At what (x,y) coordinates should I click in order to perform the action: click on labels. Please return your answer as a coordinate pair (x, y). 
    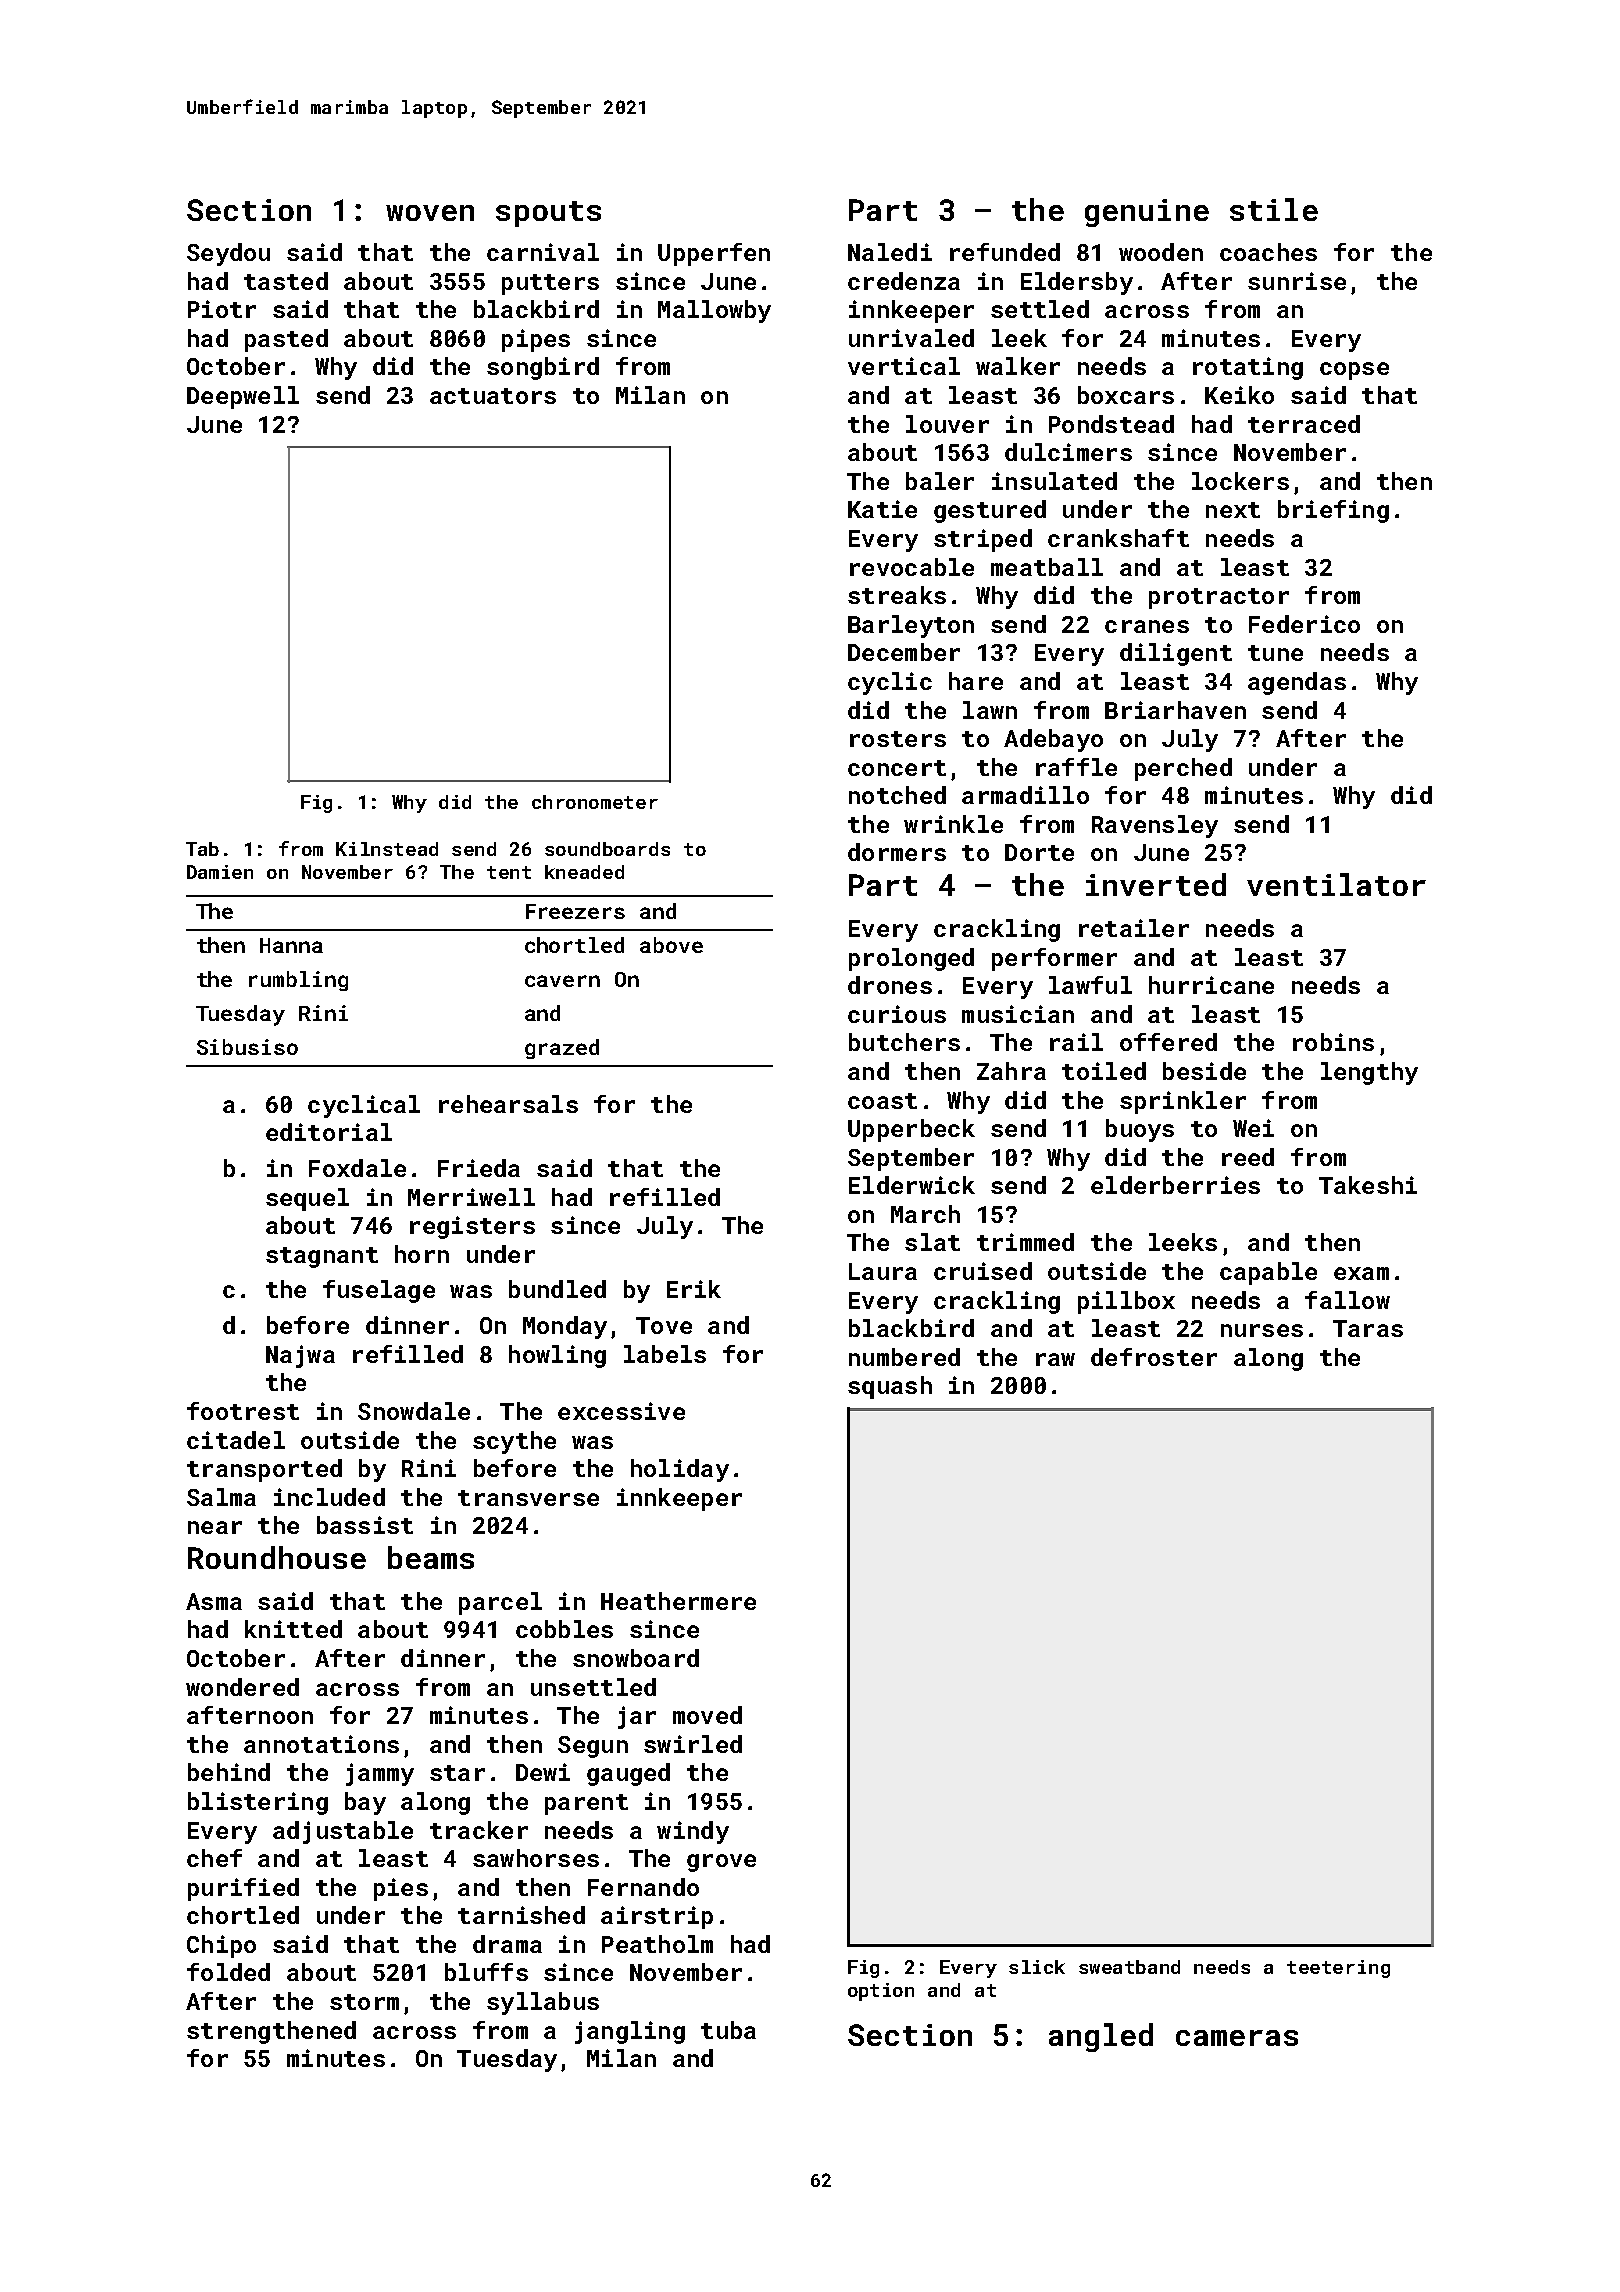
    Looking at the image, I should click on (665, 1354).
